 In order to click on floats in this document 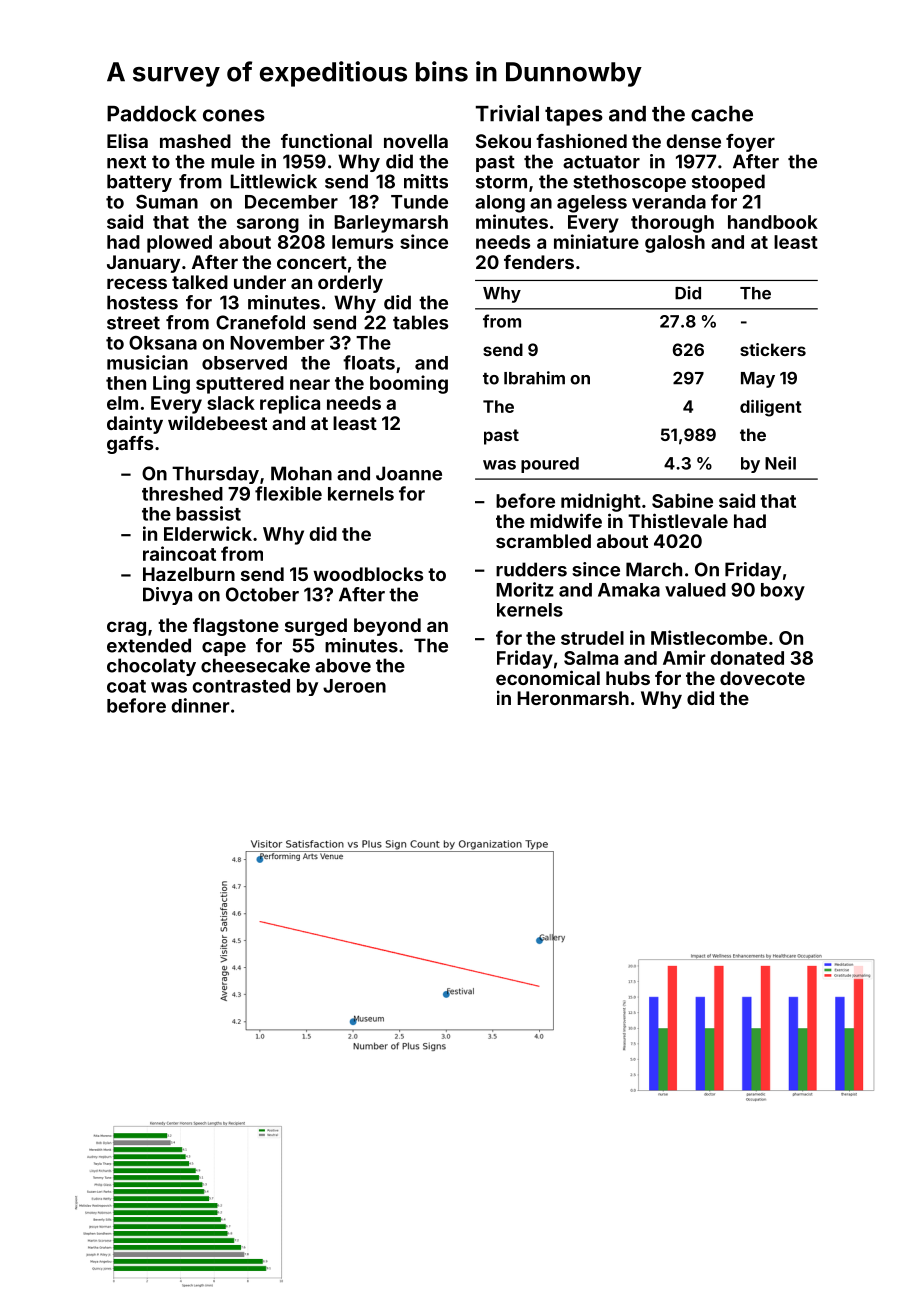, I will do `click(369, 362)`.
